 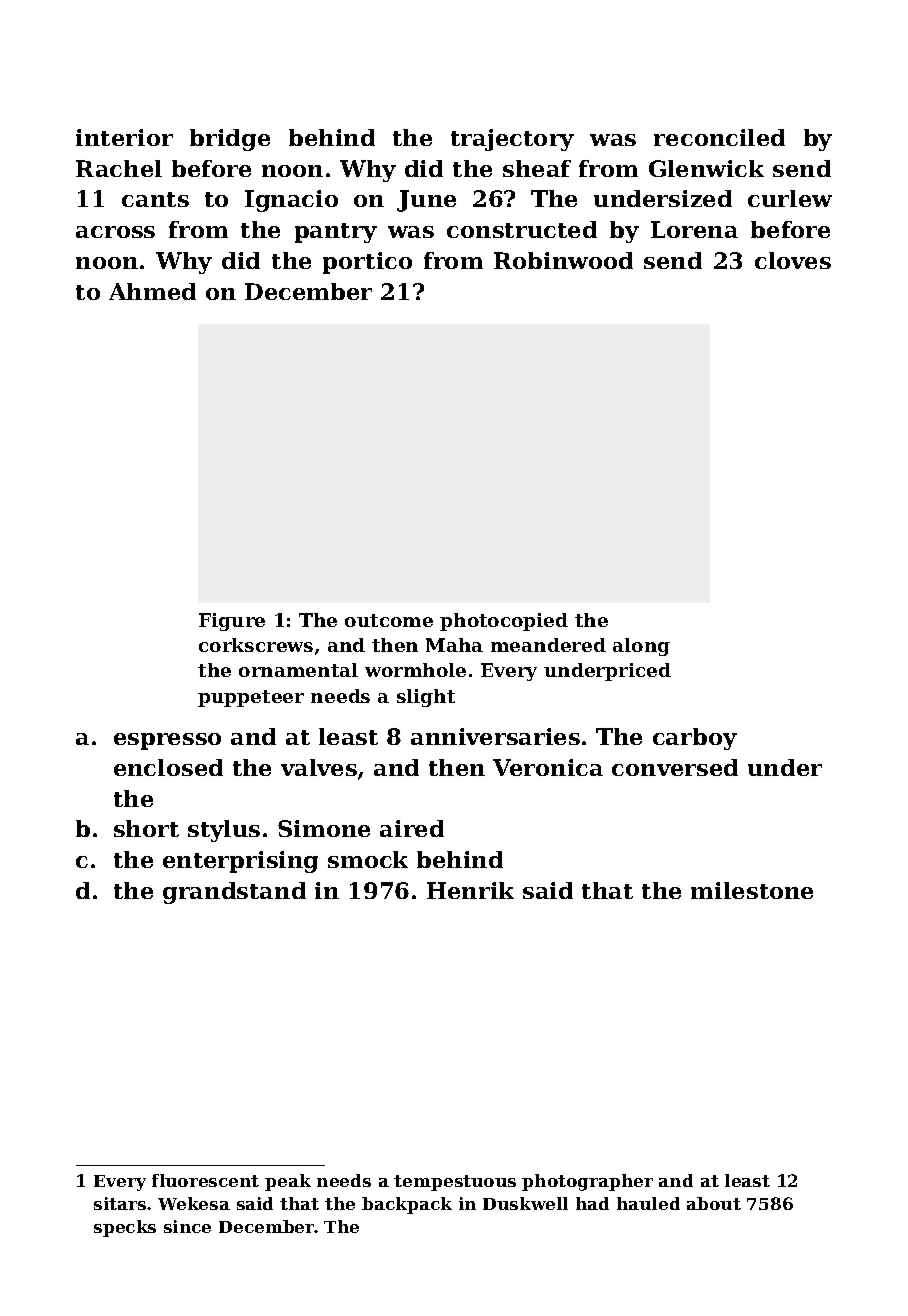 I want to click on interior, so click(x=124, y=137).
